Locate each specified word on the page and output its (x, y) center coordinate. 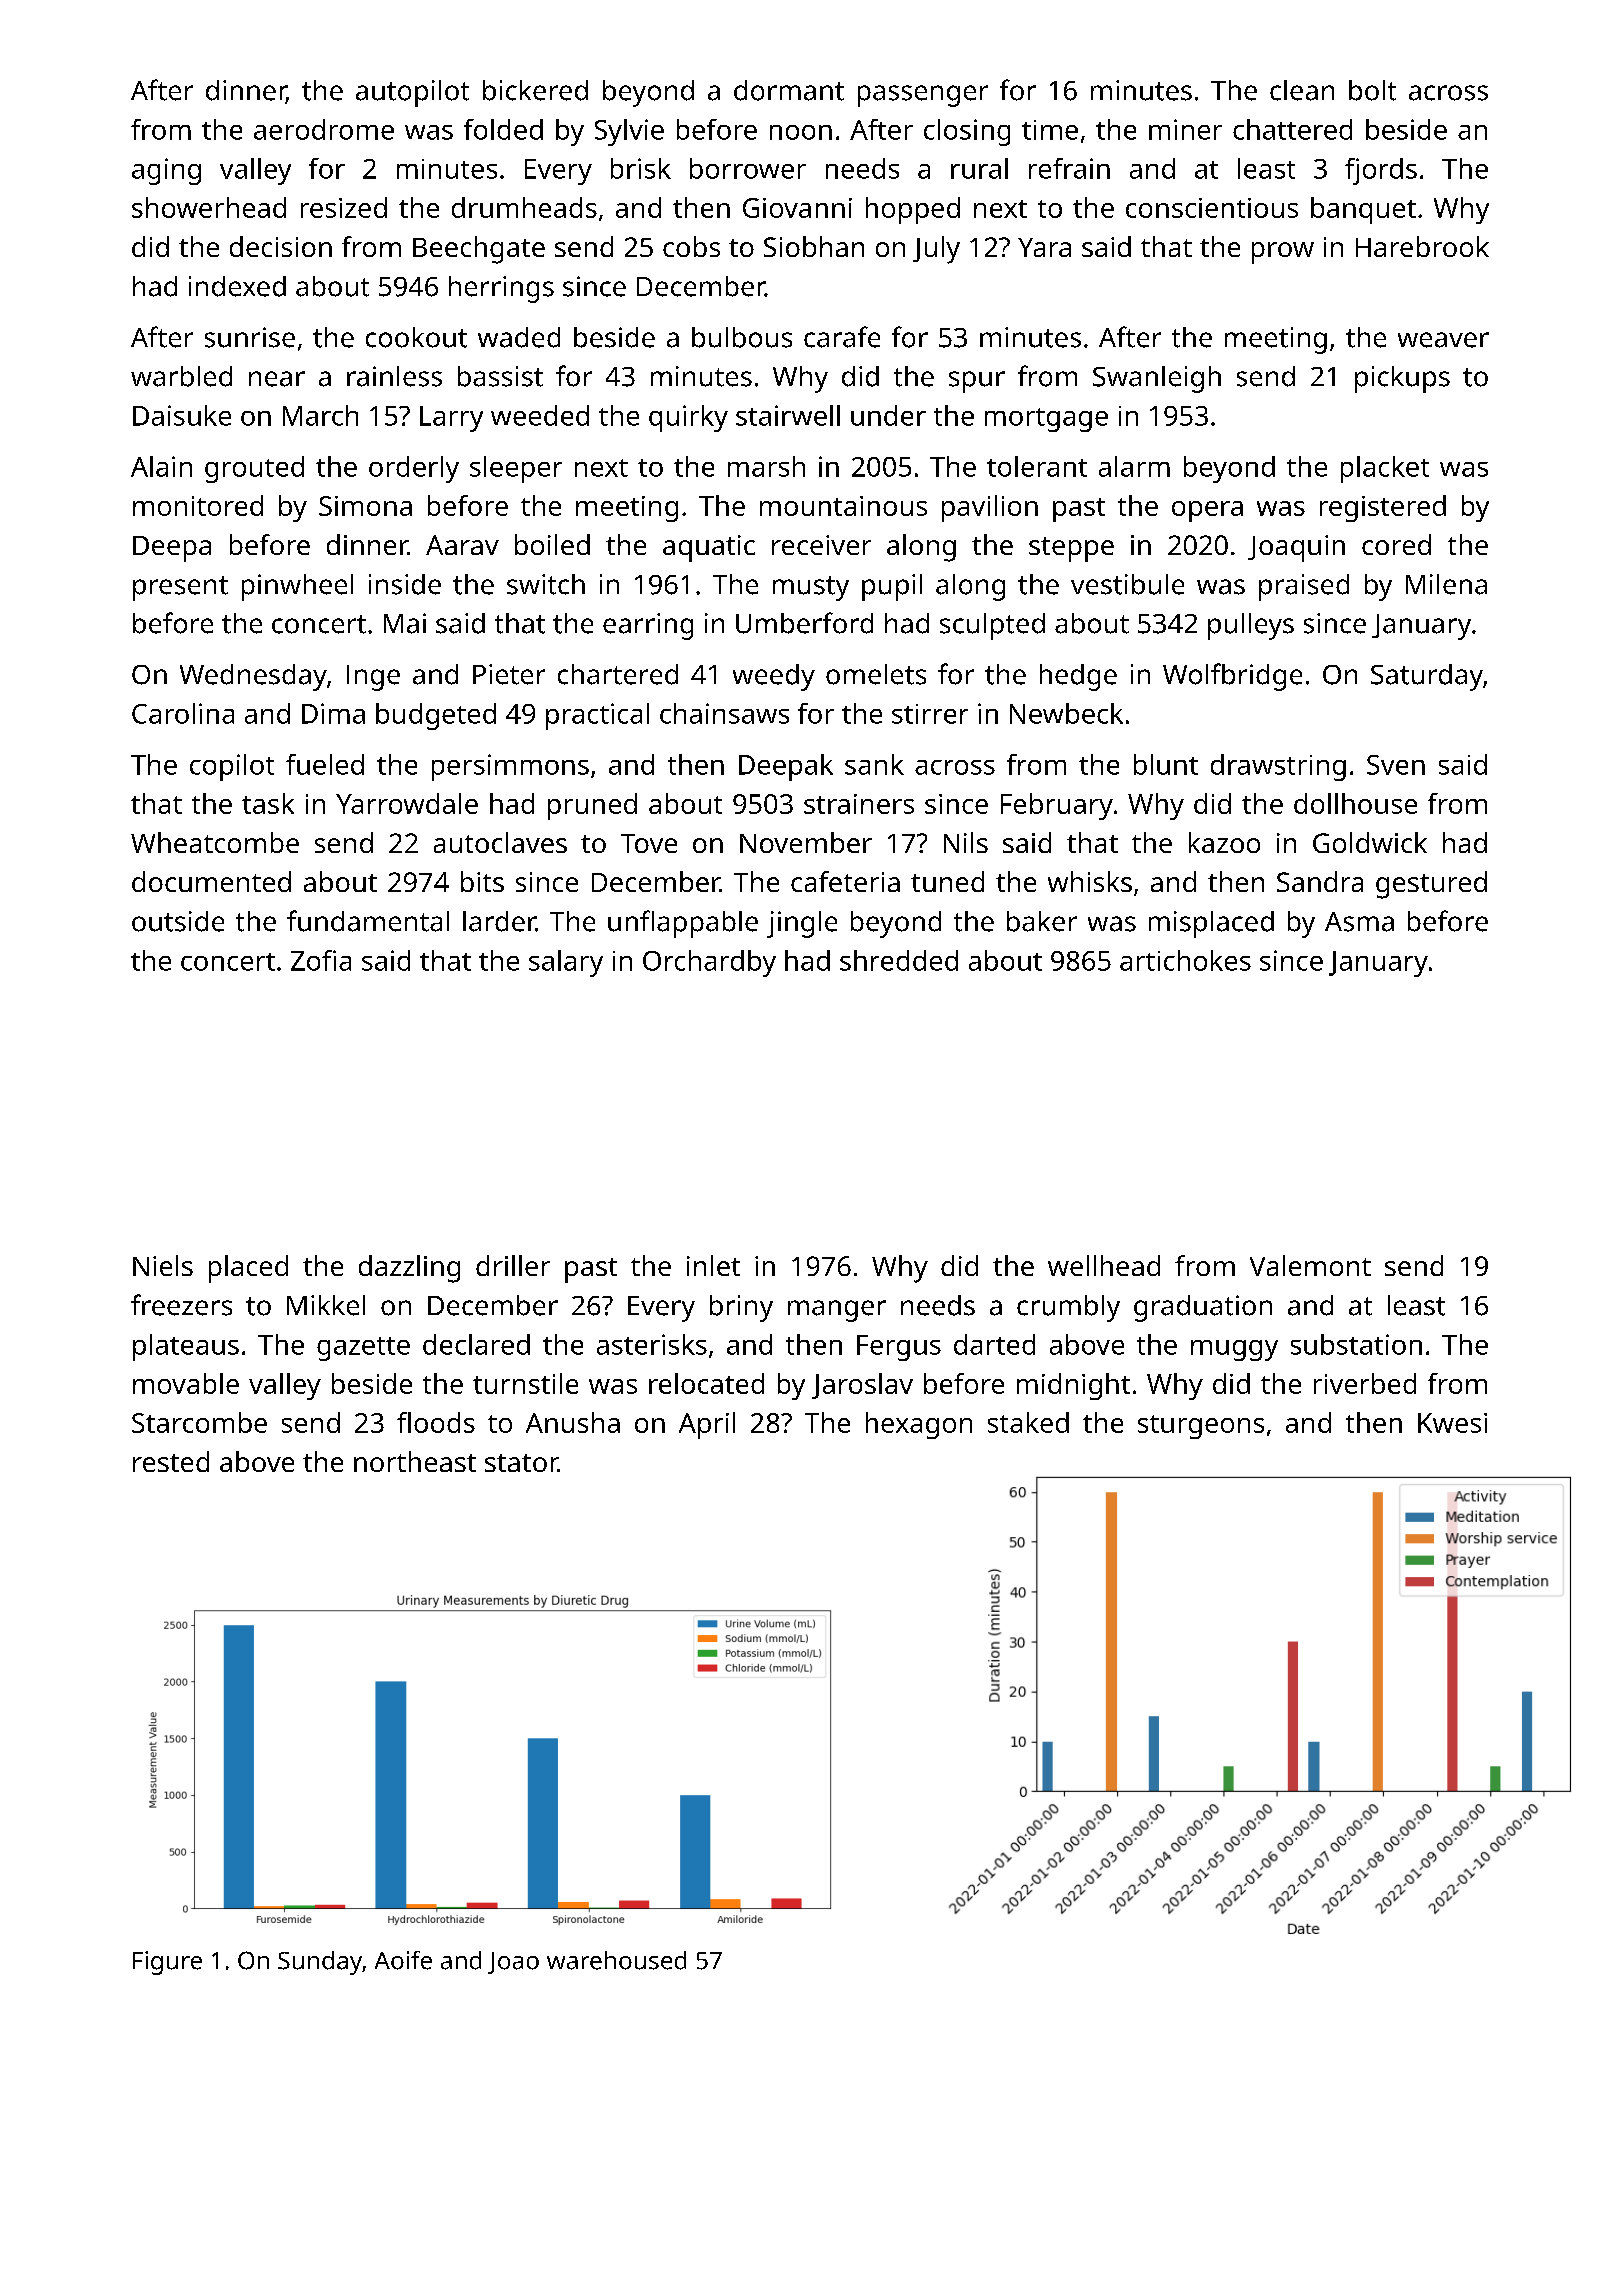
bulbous (742, 337)
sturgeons (1201, 1427)
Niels (163, 1265)
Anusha (573, 1422)
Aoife (403, 1960)
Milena (1446, 584)
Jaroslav (862, 1386)
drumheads (524, 207)
